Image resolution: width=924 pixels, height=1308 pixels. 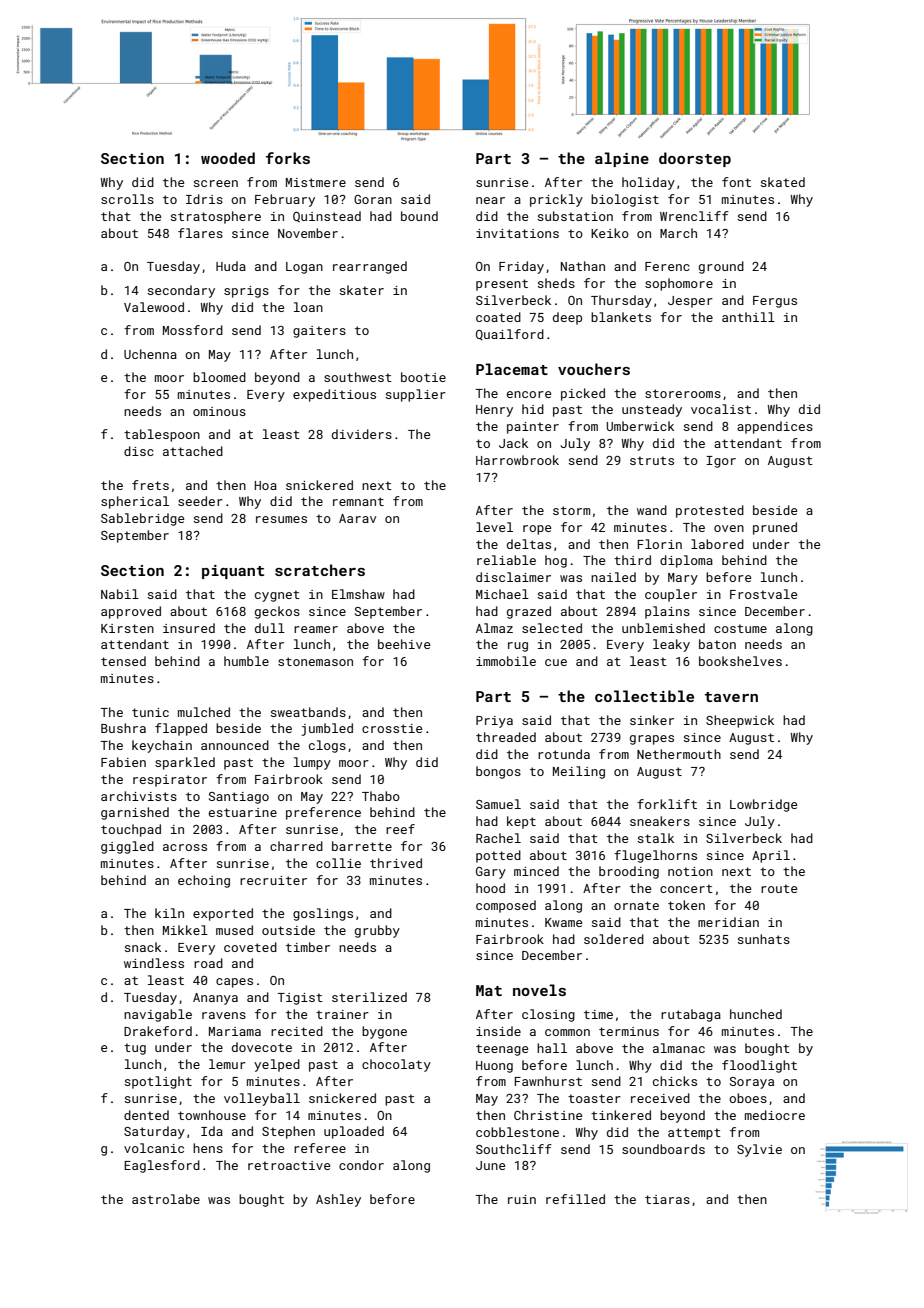 I want to click on ominous, so click(x=219, y=411).
